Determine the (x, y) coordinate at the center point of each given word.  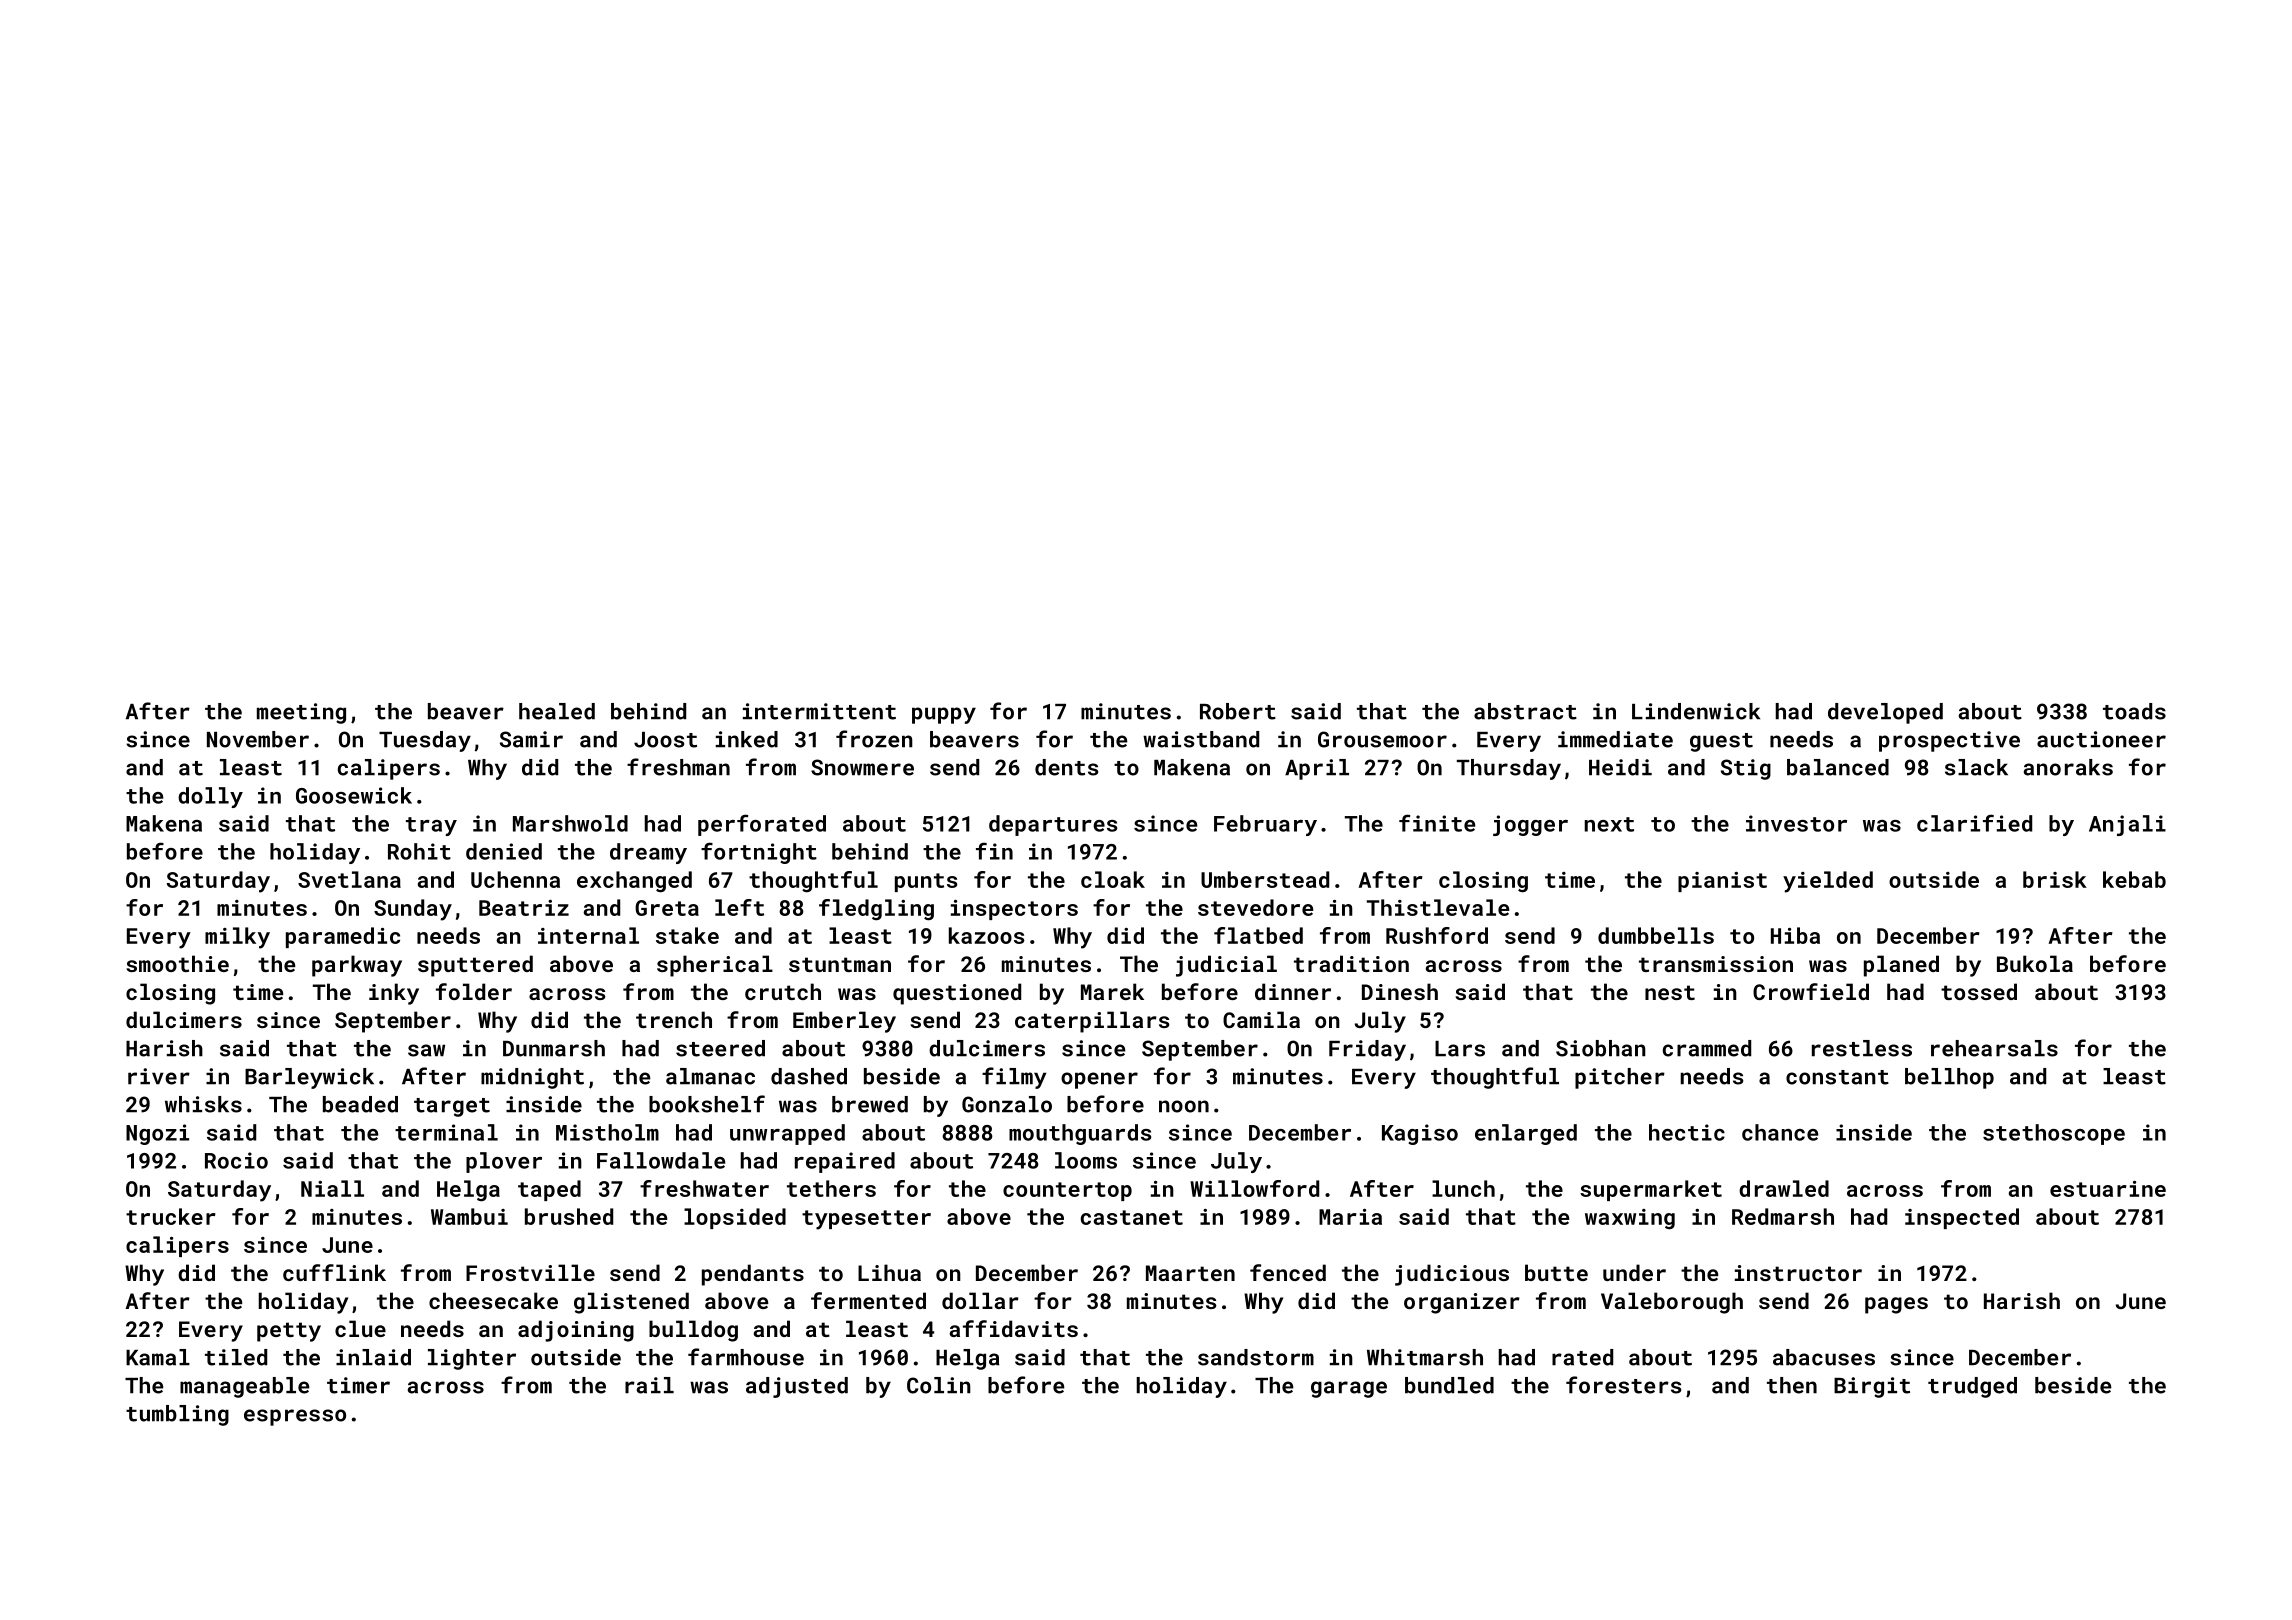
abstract (1525, 711)
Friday (1367, 1050)
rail (649, 1385)
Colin (939, 1385)
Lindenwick (1696, 711)
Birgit (1872, 1387)
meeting (301, 713)
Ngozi (157, 1134)
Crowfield (1811, 991)
